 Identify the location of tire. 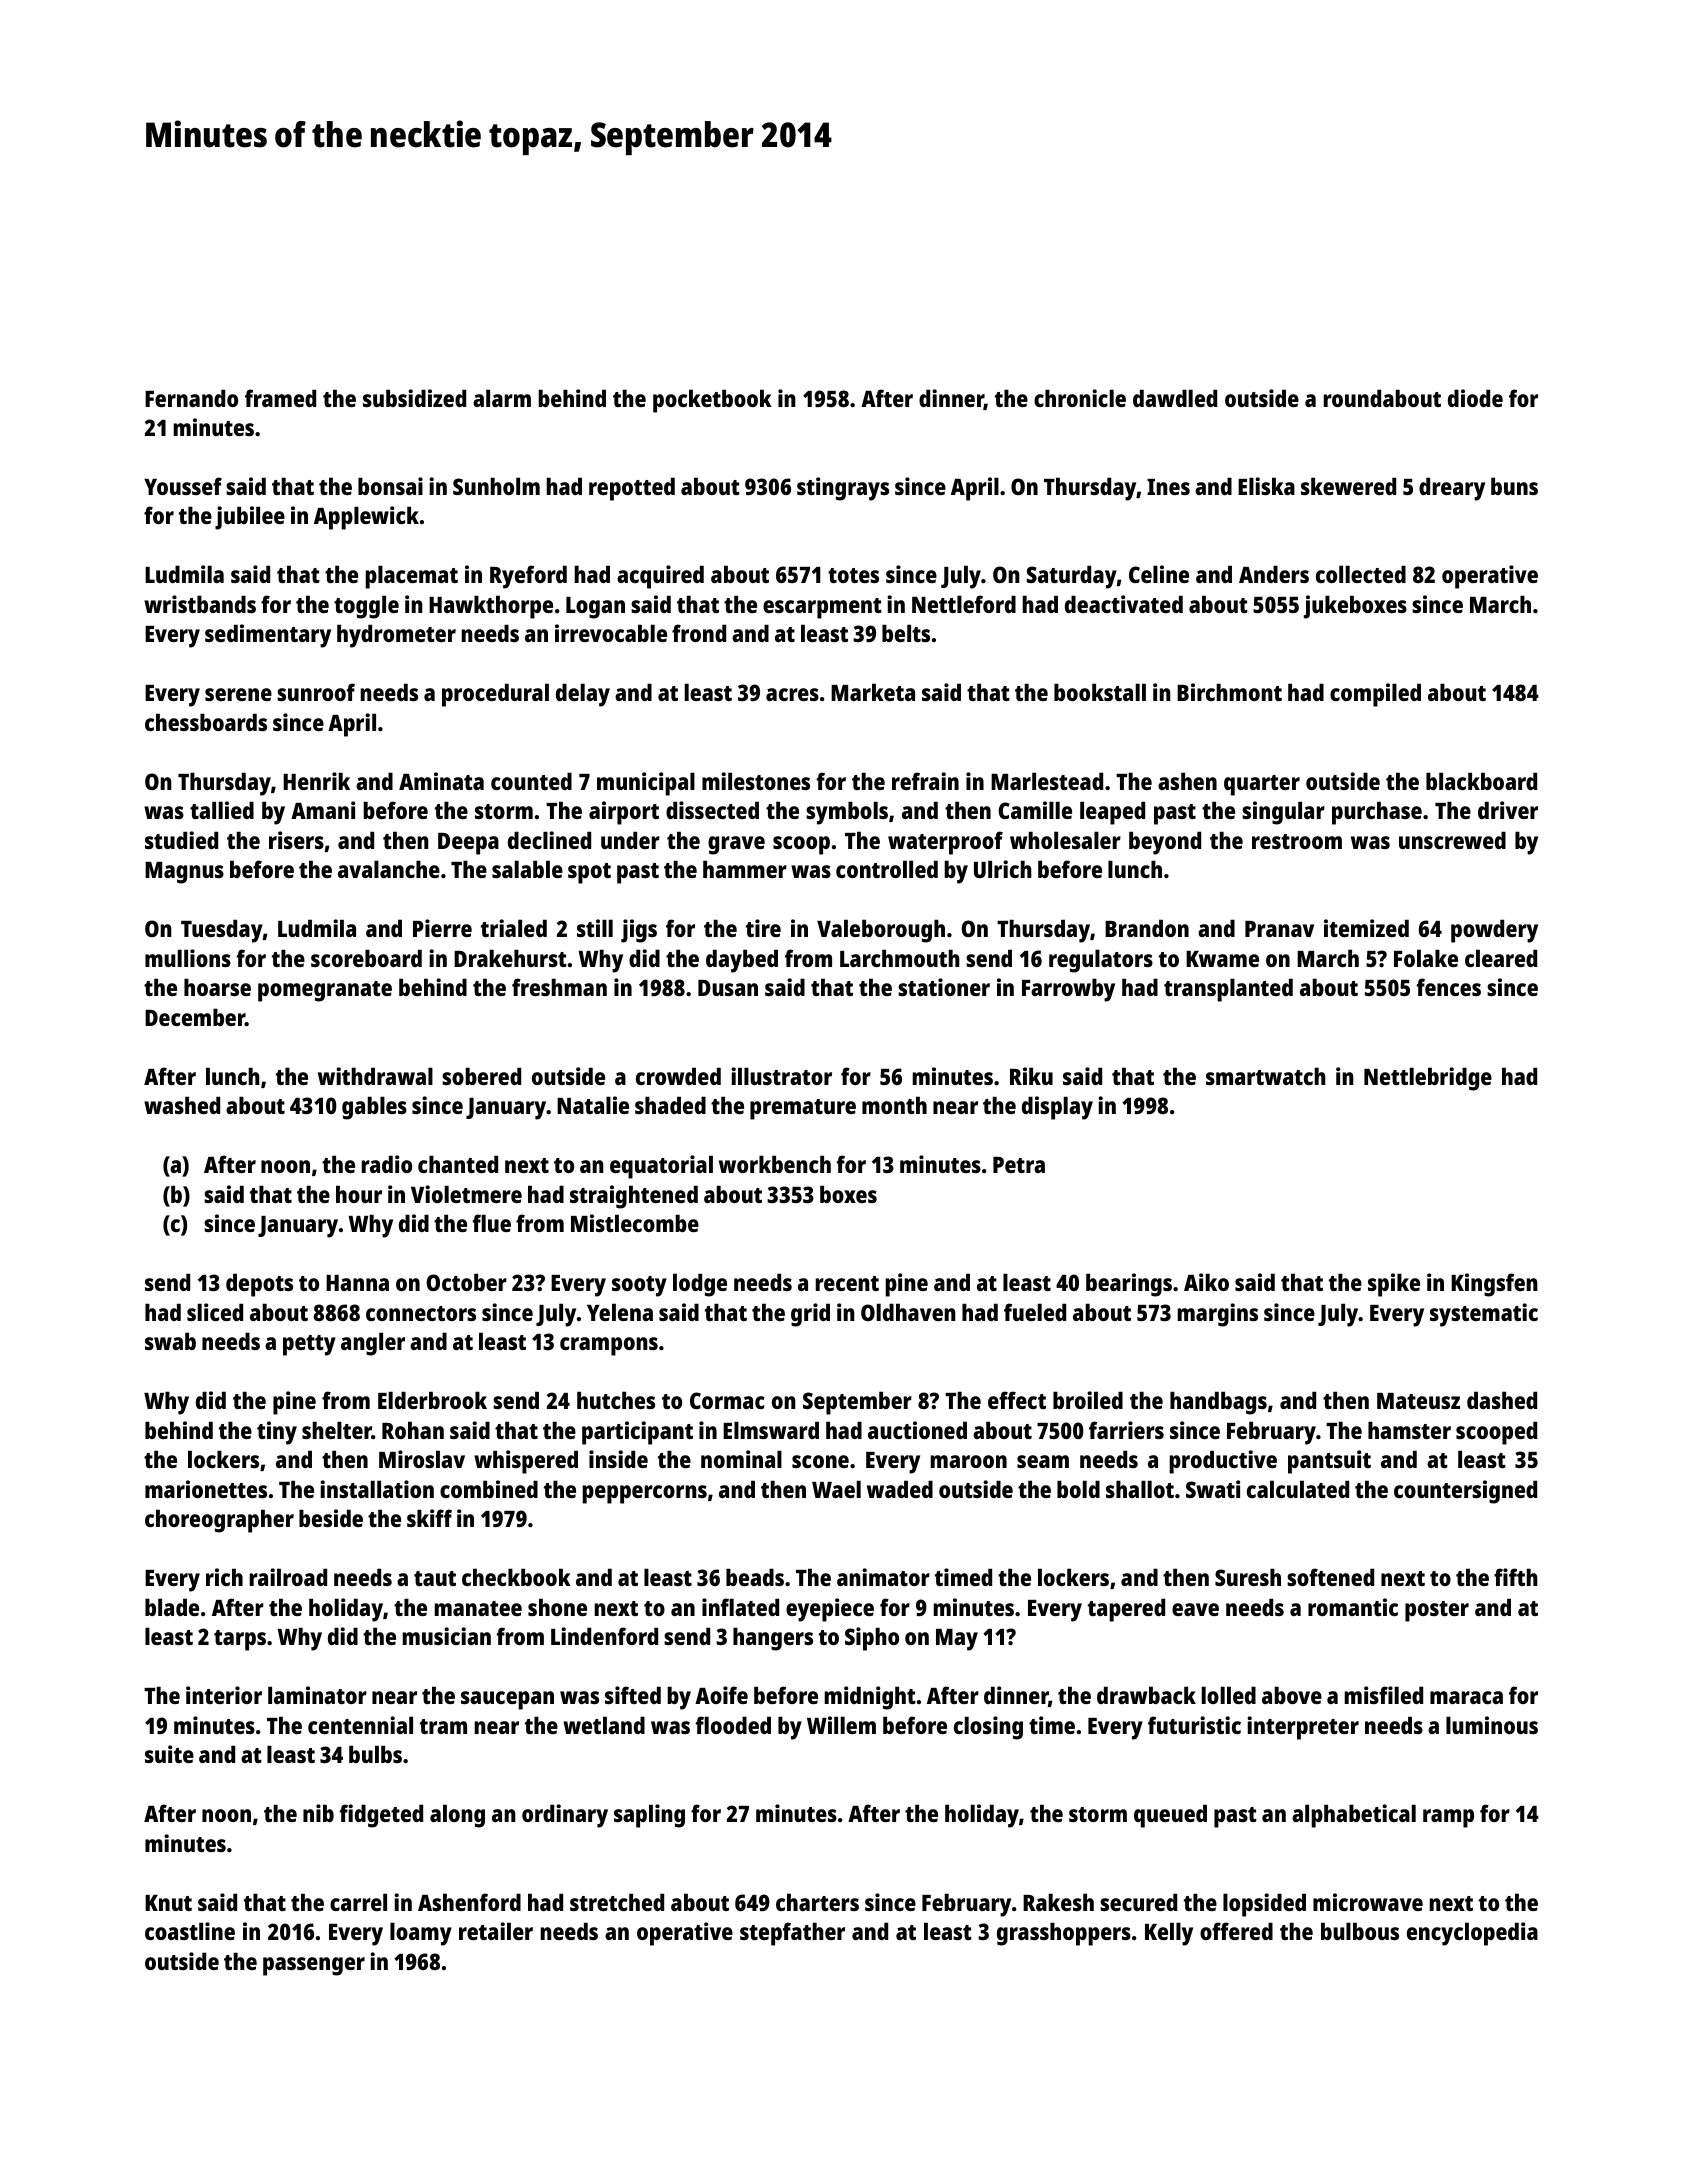
(763, 928).
